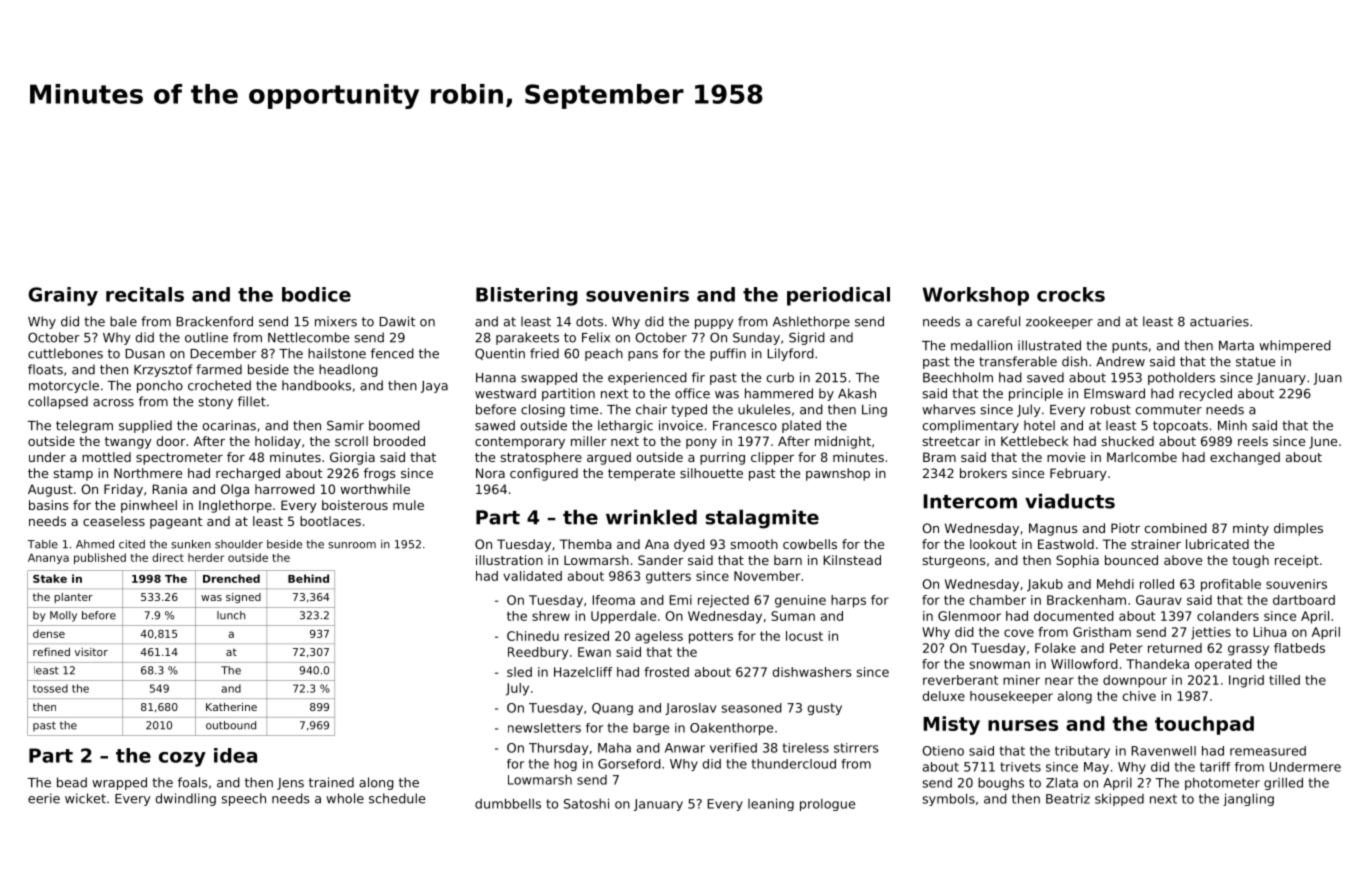 The height and width of the image is (887, 1372). Describe the element at coordinates (1071, 294) in the image. I see `crocks` at that location.
